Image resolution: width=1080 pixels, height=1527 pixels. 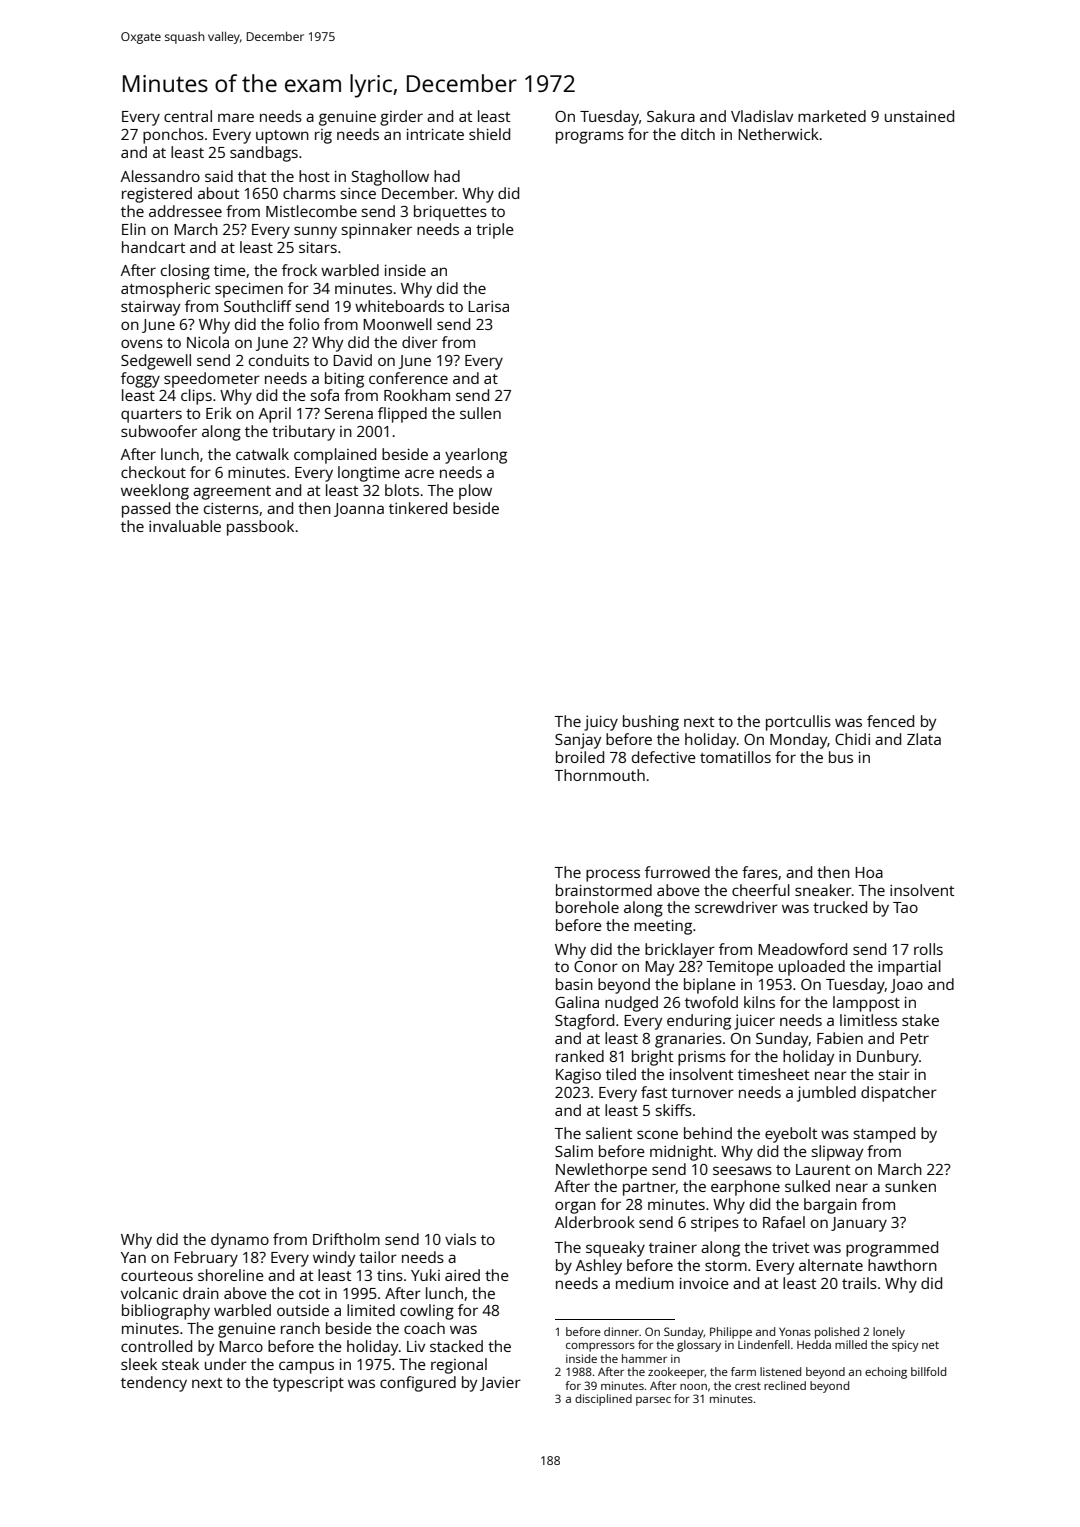 I want to click on mare, so click(x=236, y=117).
